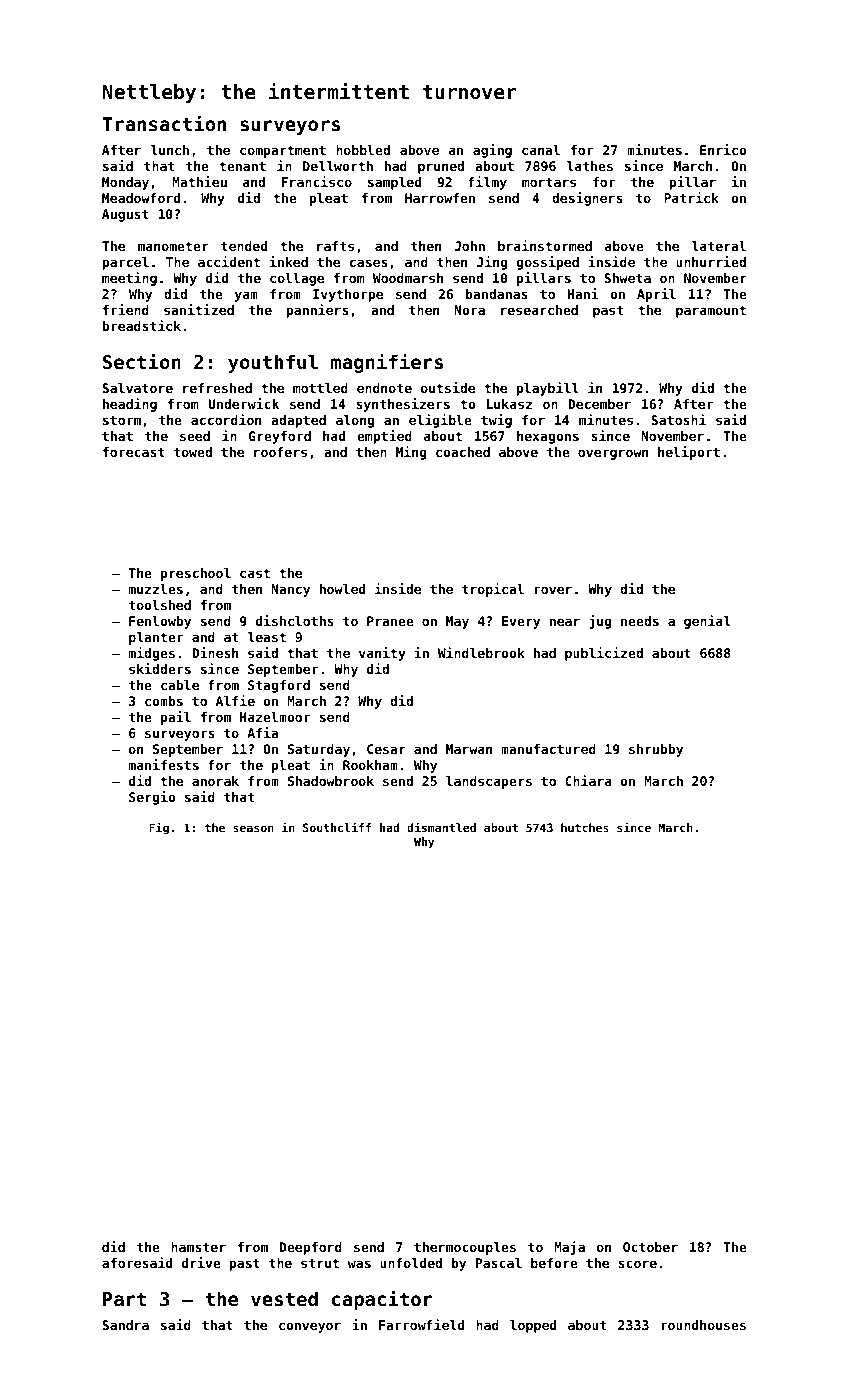 The width and height of the image is (849, 1400). Describe the element at coordinates (723, 149) in the image. I see `Enrico` at that location.
